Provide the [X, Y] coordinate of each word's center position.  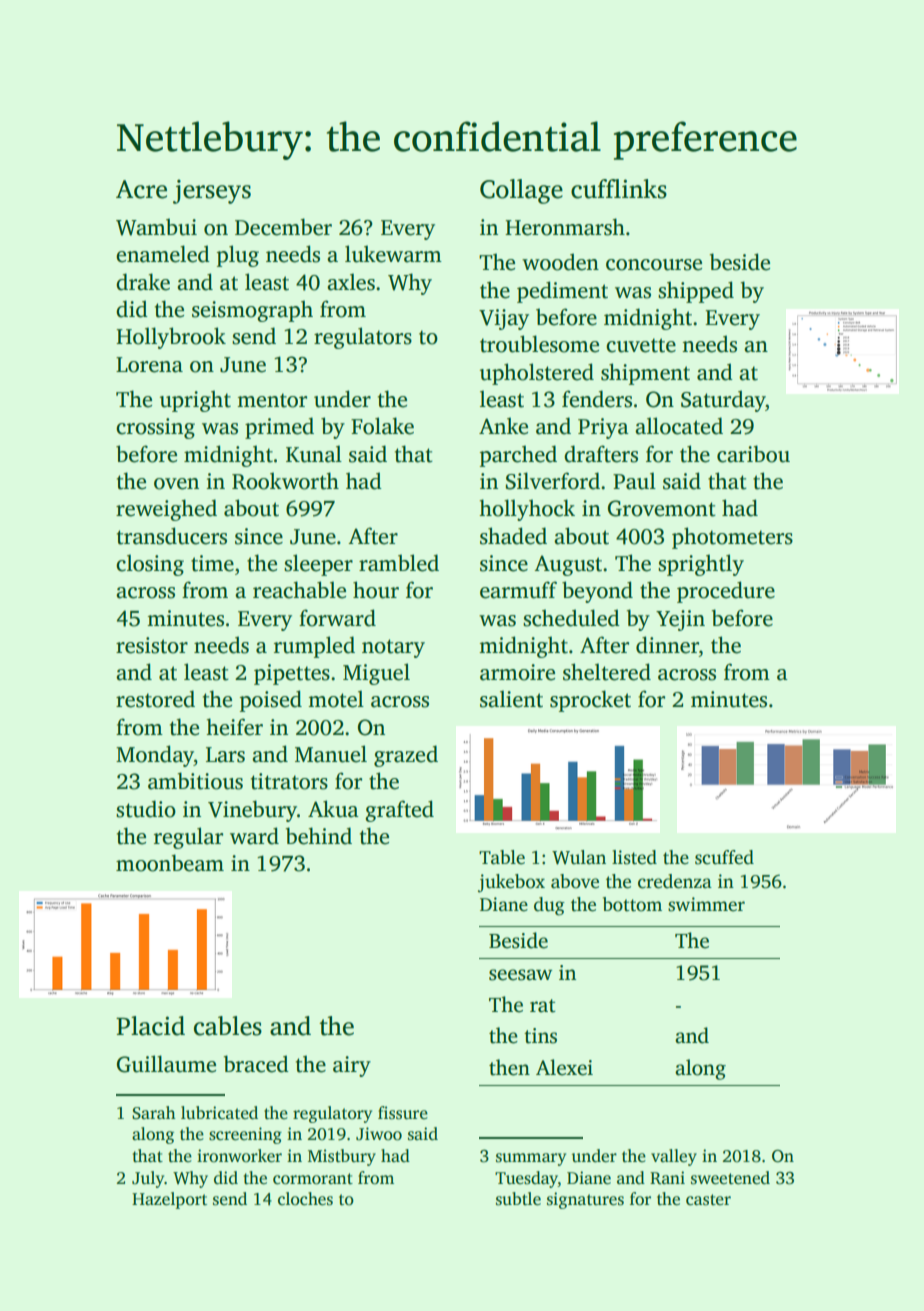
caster [708, 1200]
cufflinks [619, 189]
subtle [518, 1199]
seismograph [252, 311]
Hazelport [169, 1200]
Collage [521, 191]
